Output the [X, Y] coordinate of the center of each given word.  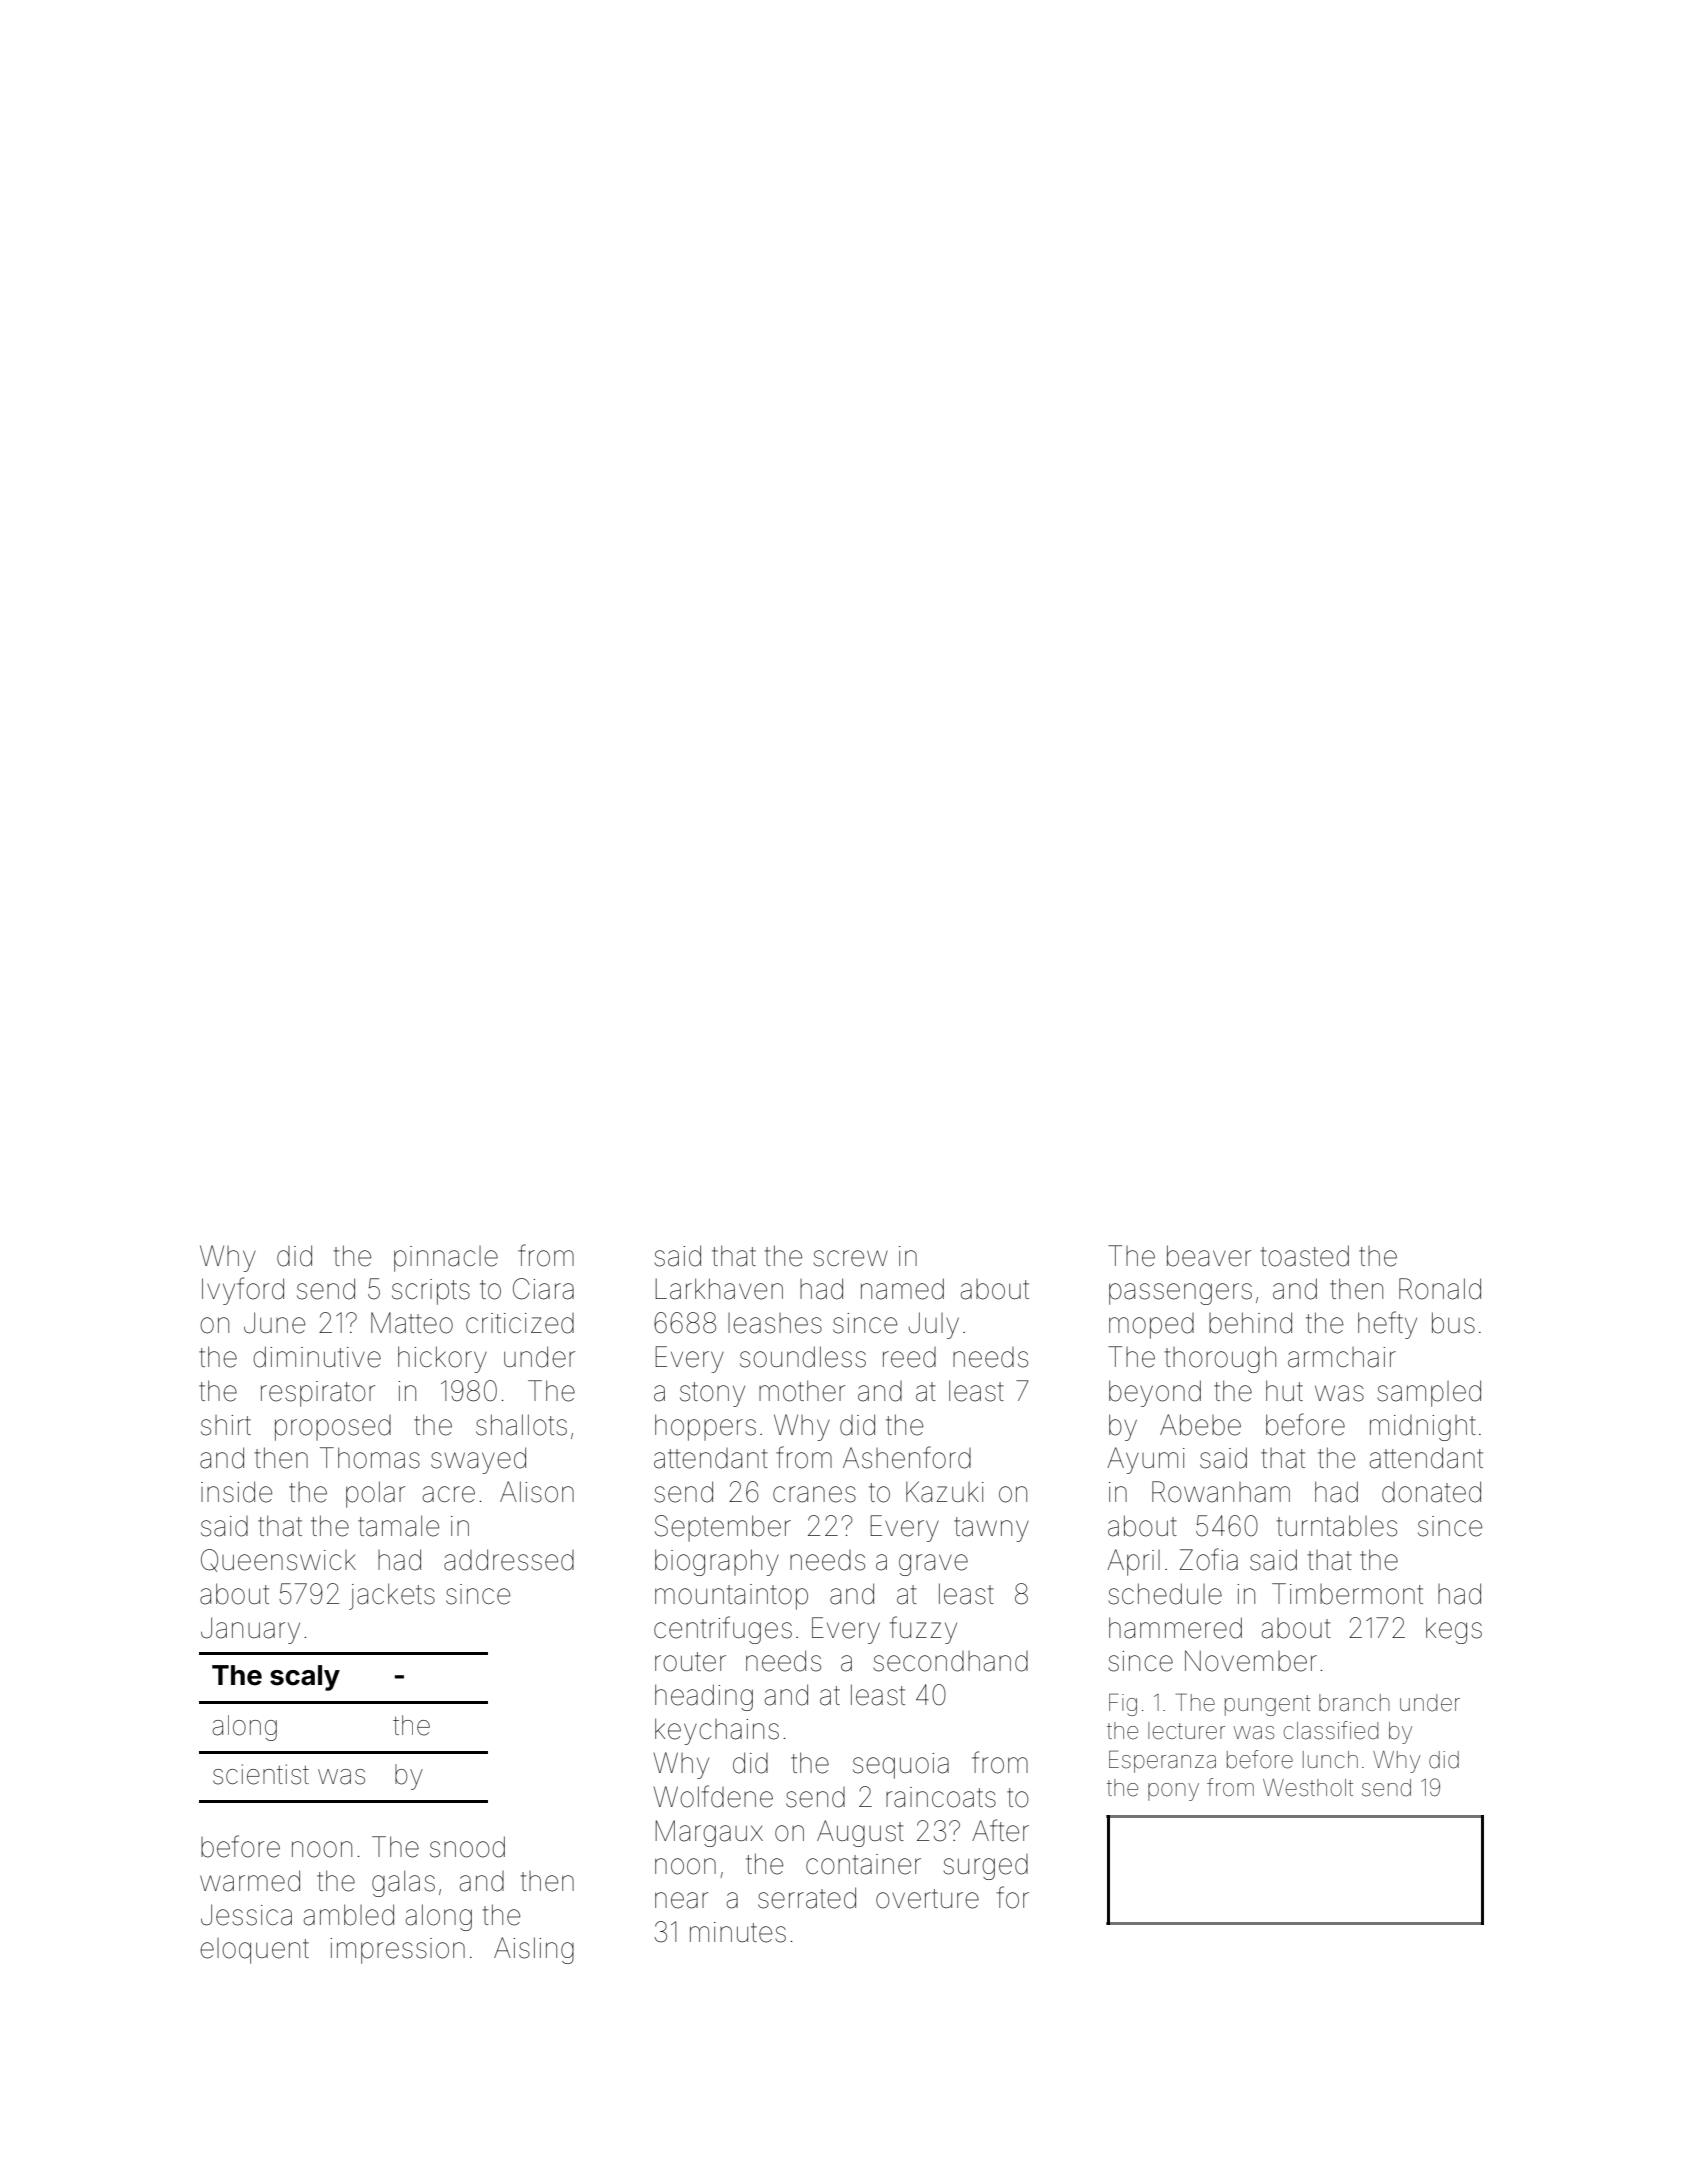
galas [403, 1883]
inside [236, 1492]
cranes [814, 1494]
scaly [305, 1678]
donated [1431, 1492]
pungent [1267, 1705]
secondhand [951, 1661]
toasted [1305, 1256]
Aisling [534, 1950]
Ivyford [243, 1291]
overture [927, 1899]
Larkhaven [719, 1289]
